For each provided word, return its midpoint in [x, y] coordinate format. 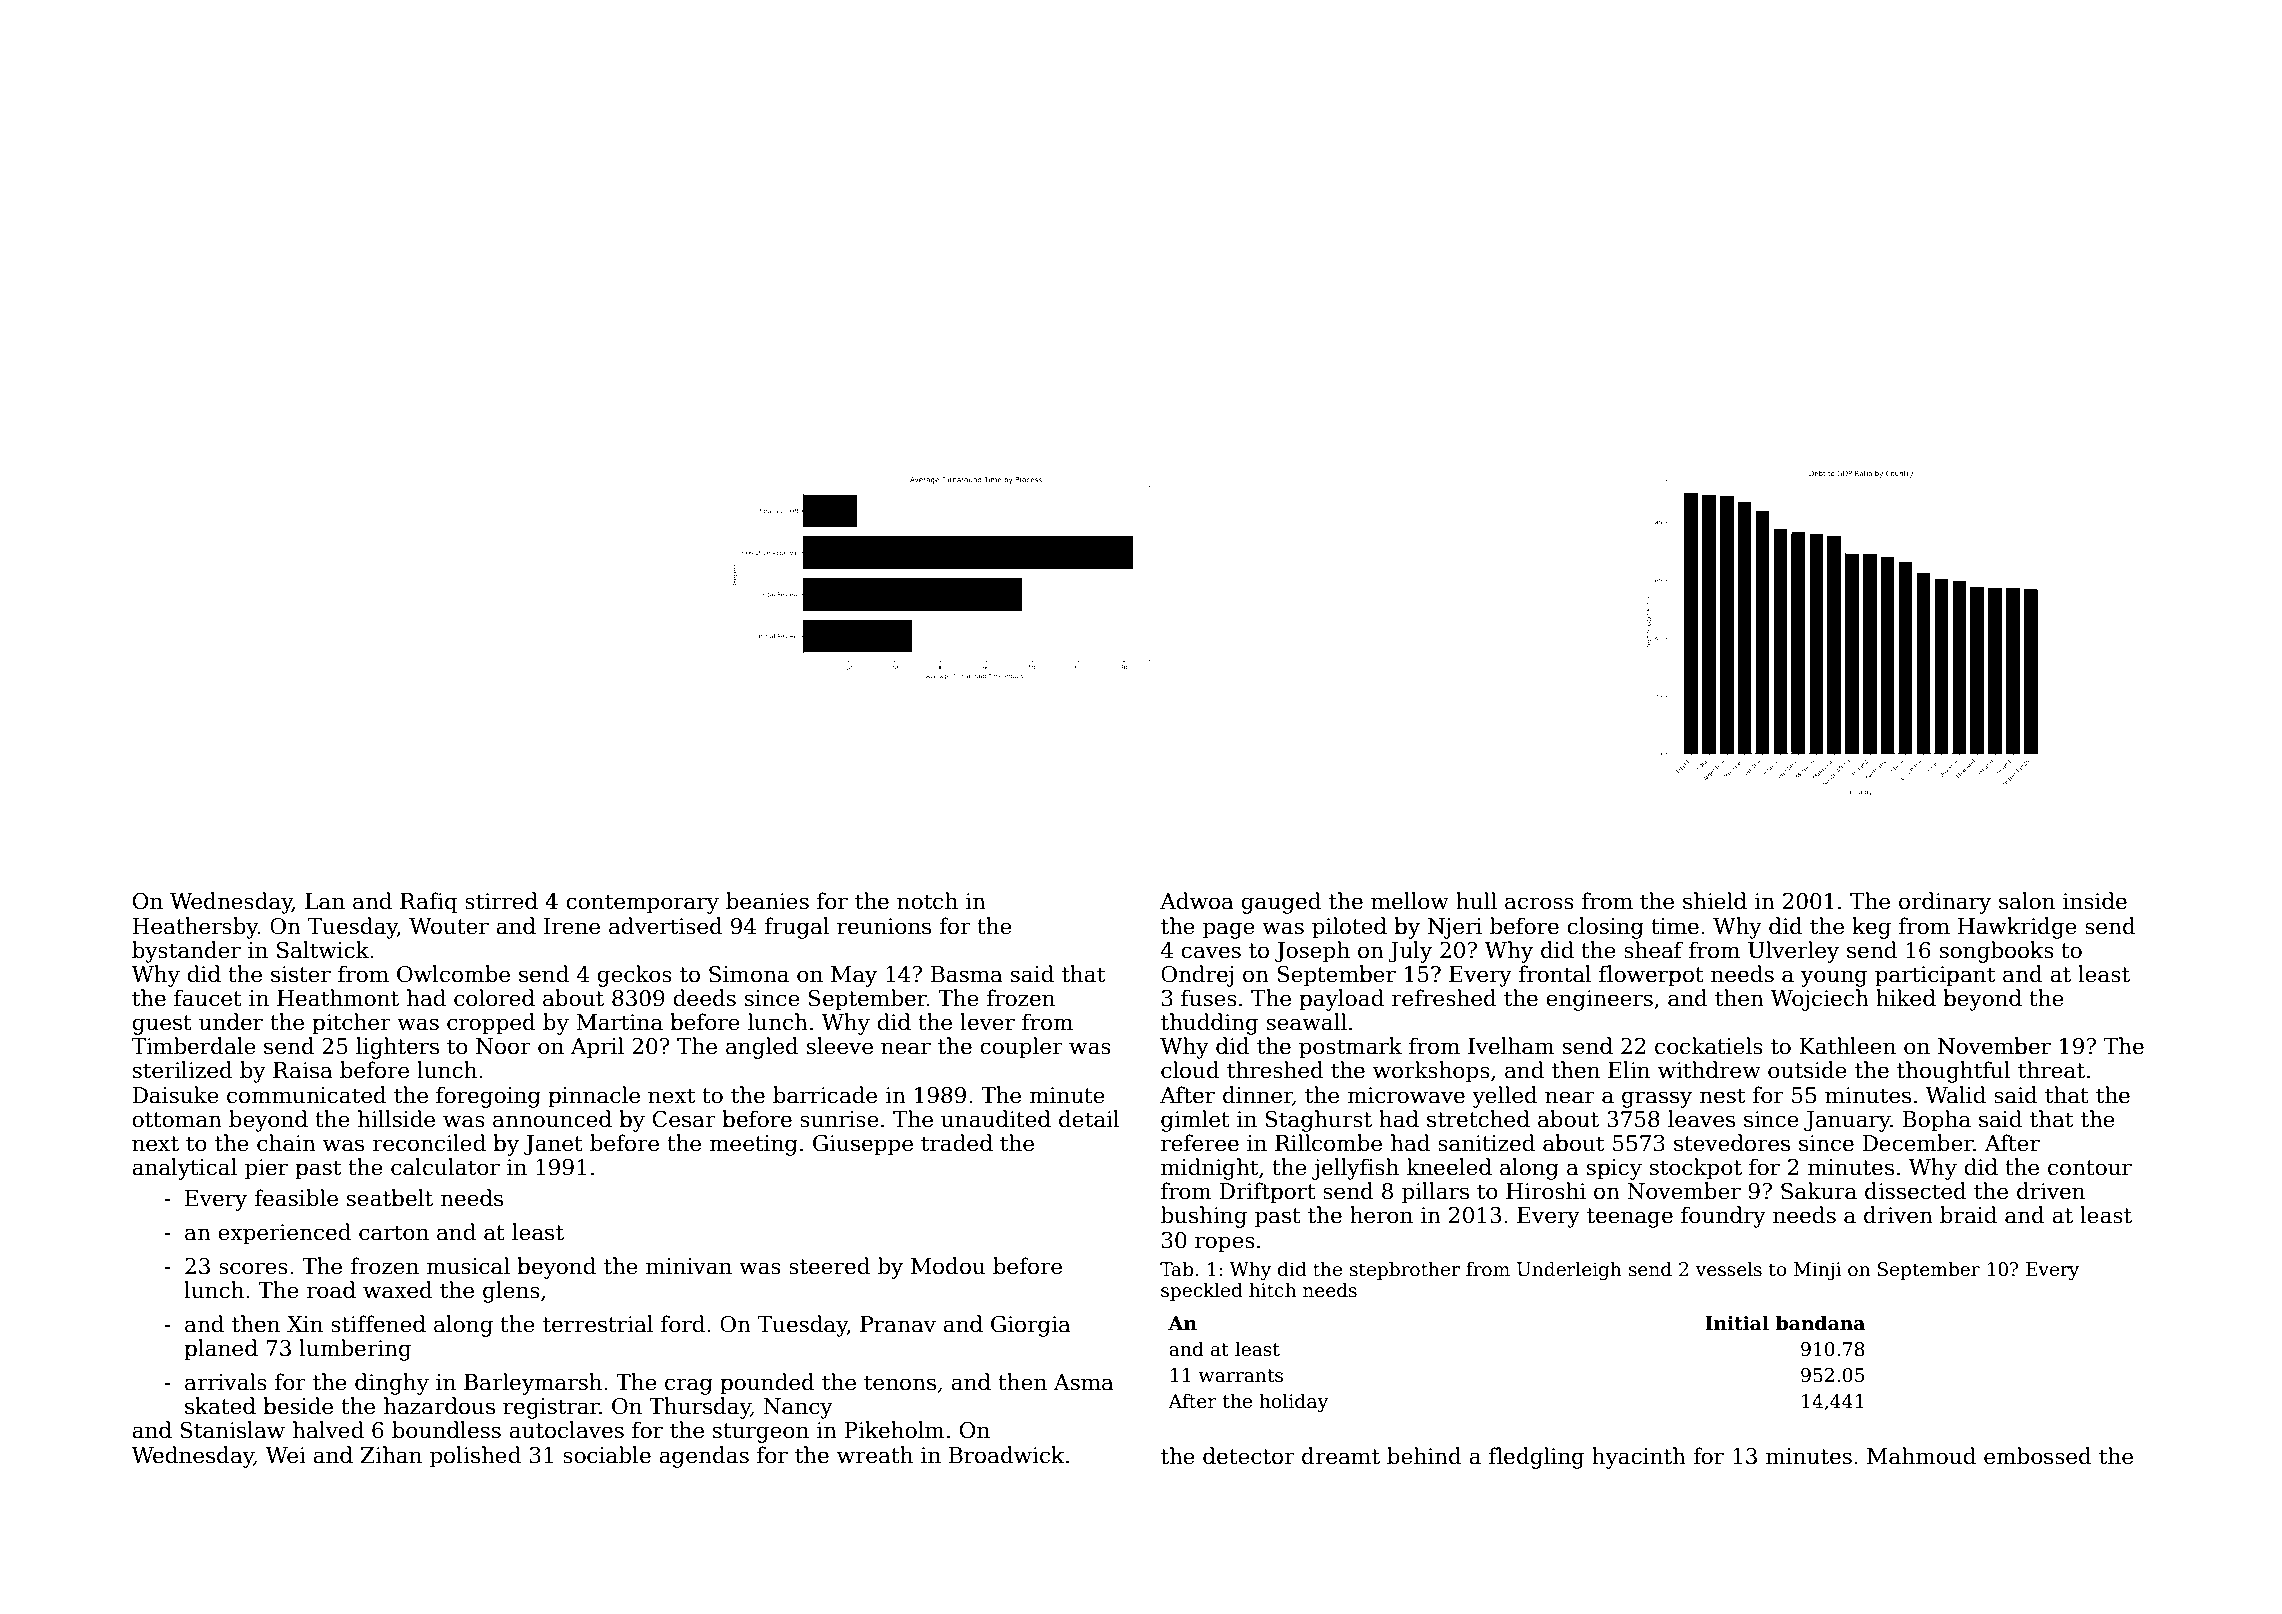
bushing [1204, 1217]
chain [286, 1143]
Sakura [1819, 1191]
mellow [1410, 901]
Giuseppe [863, 1145]
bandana [1820, 1323]
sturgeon [761, 1433]
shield [1715, 901]
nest [1722, 1096]
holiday [1293, 1402]
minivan [689, 1266]
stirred [501, 901]
